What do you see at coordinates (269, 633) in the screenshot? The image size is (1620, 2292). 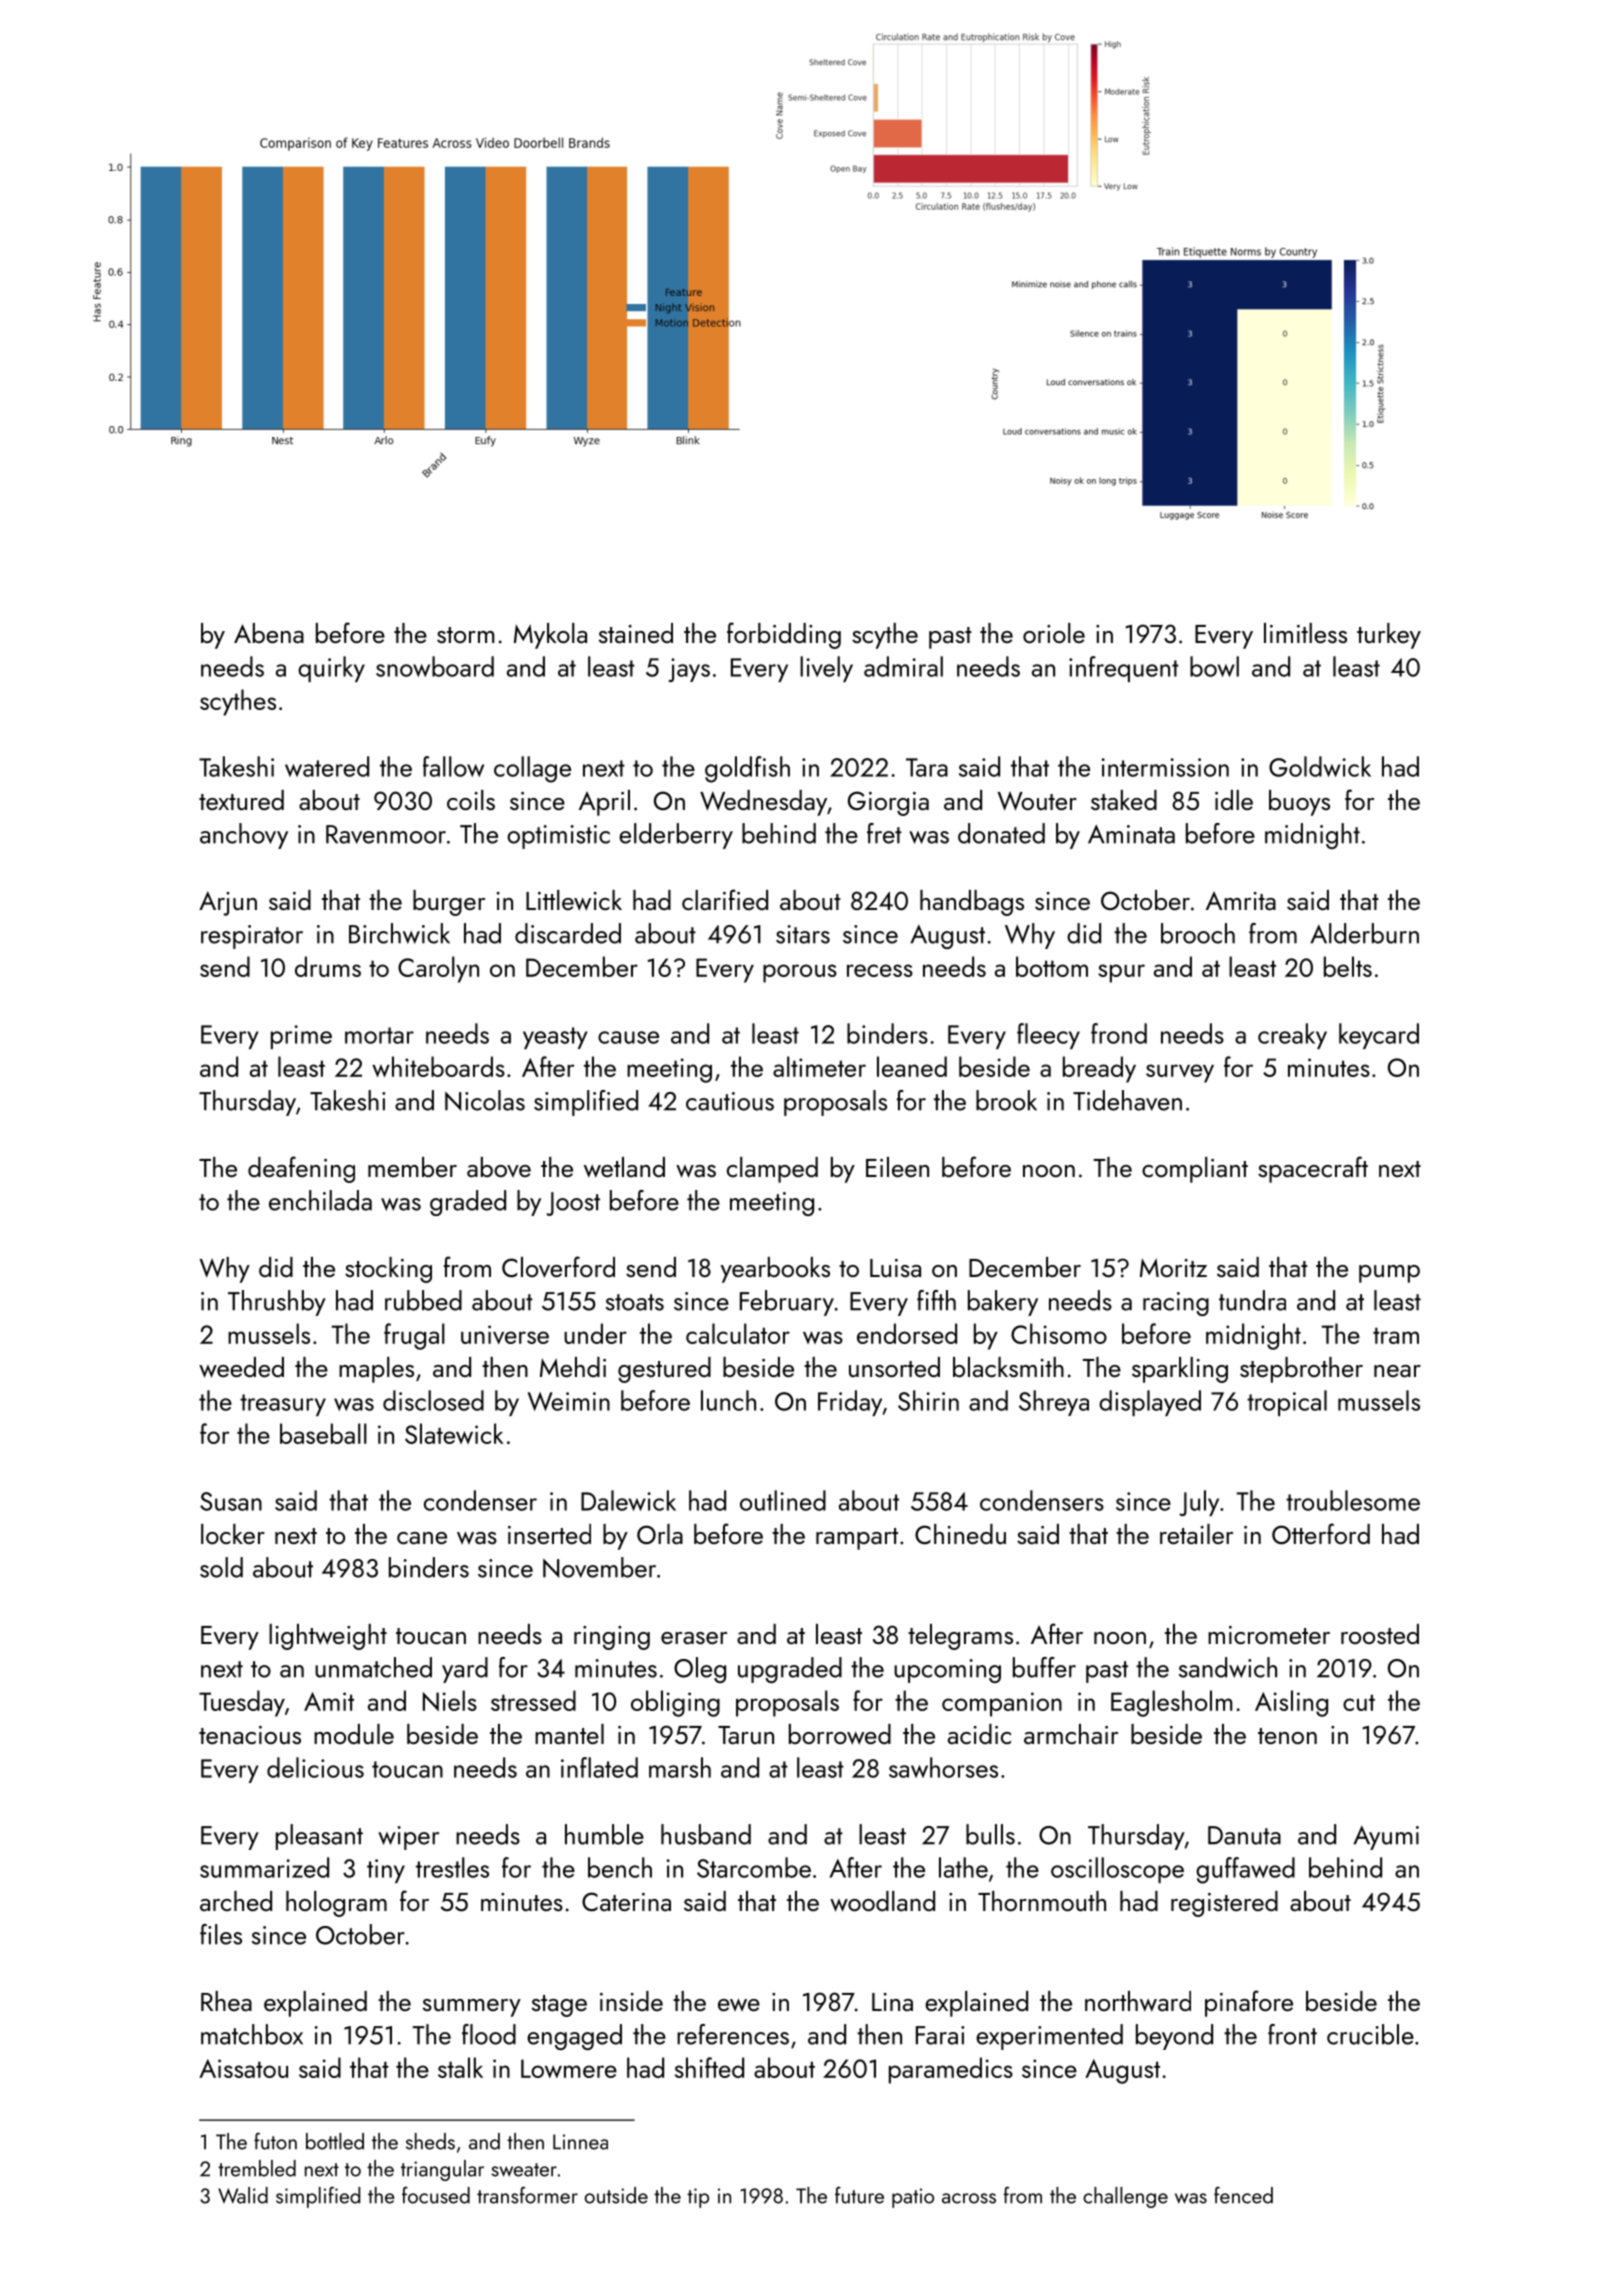 I see `Abena` at bounding box center [269, 633].
